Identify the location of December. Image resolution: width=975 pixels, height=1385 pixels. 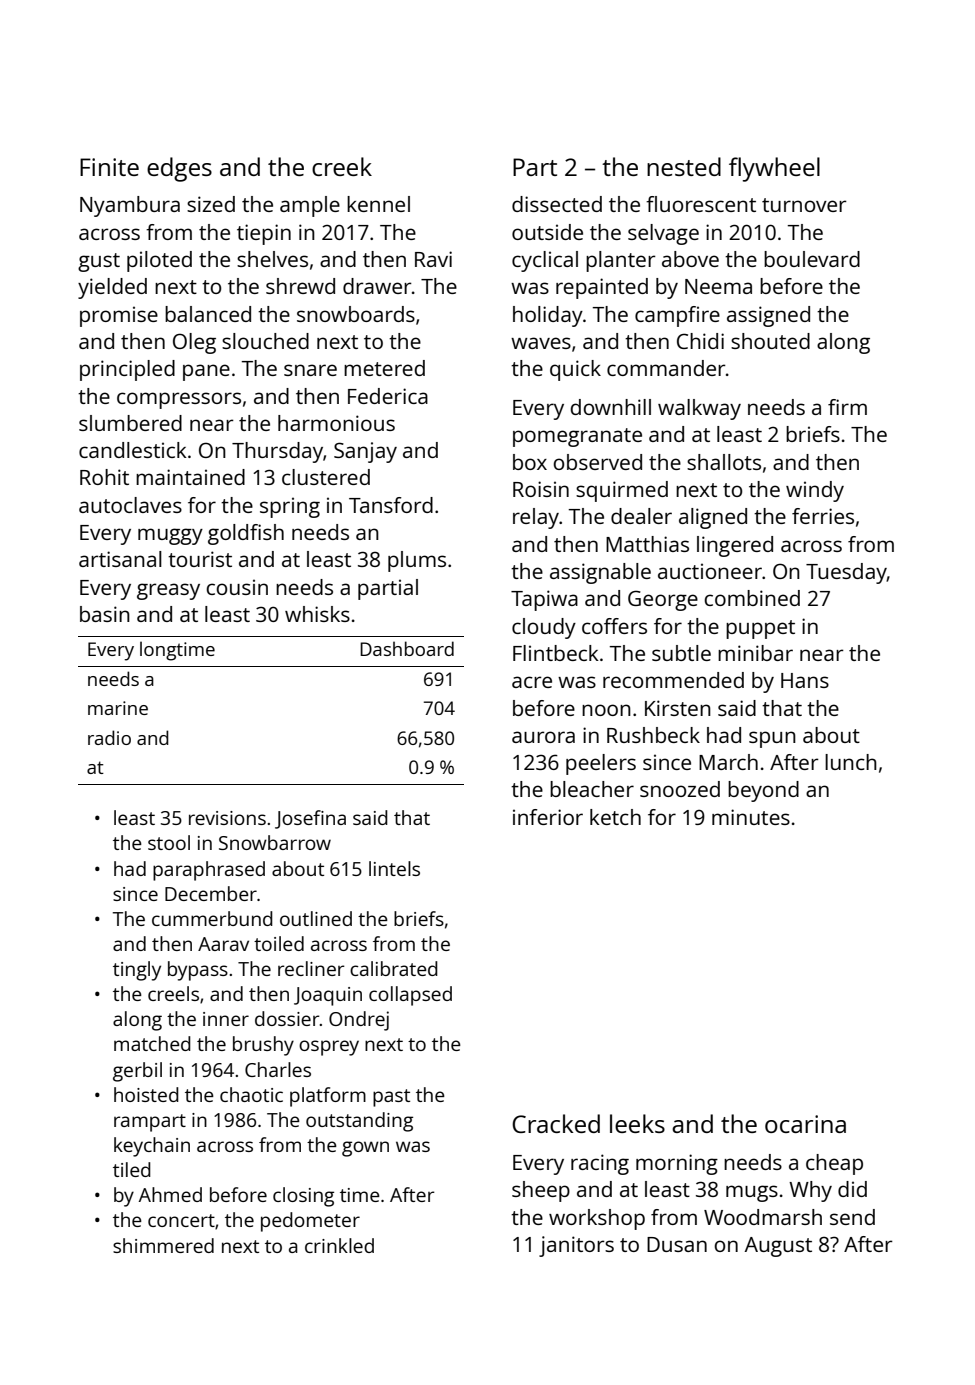
(211, 893).
